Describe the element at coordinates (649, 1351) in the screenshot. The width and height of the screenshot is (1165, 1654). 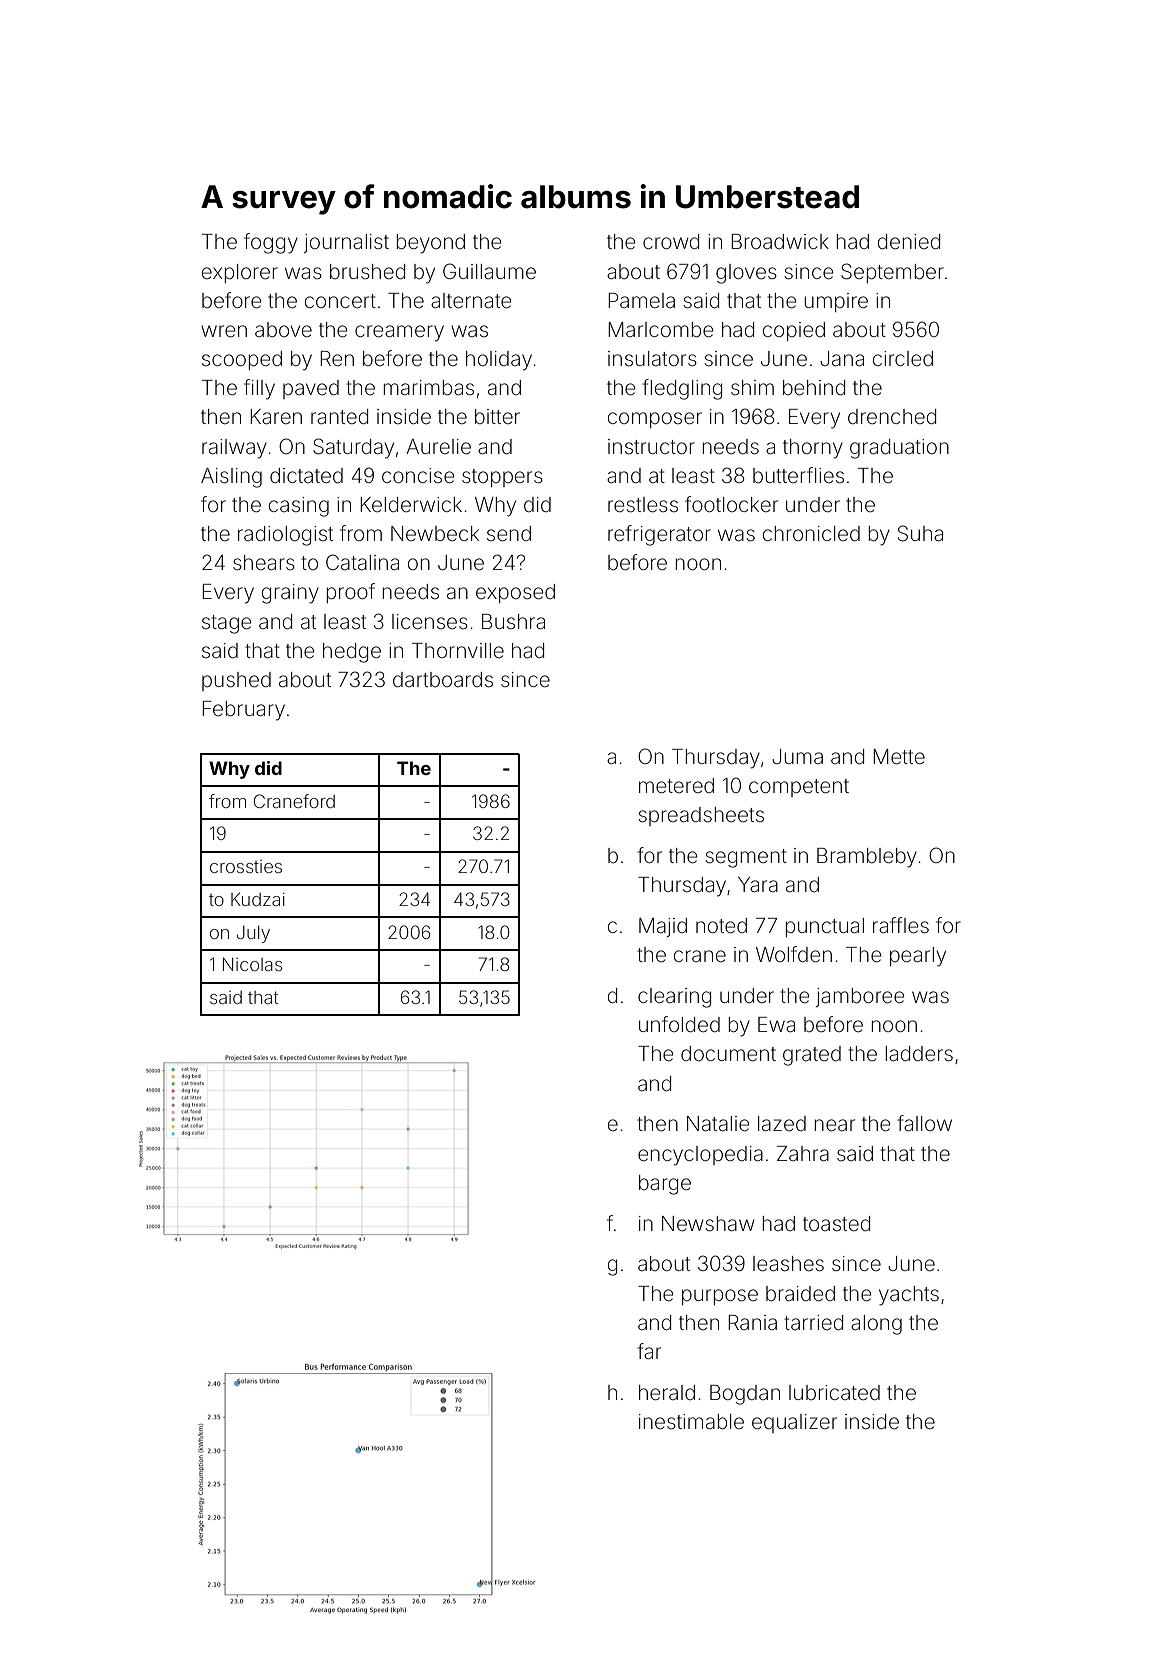
I see `far` at that location.
